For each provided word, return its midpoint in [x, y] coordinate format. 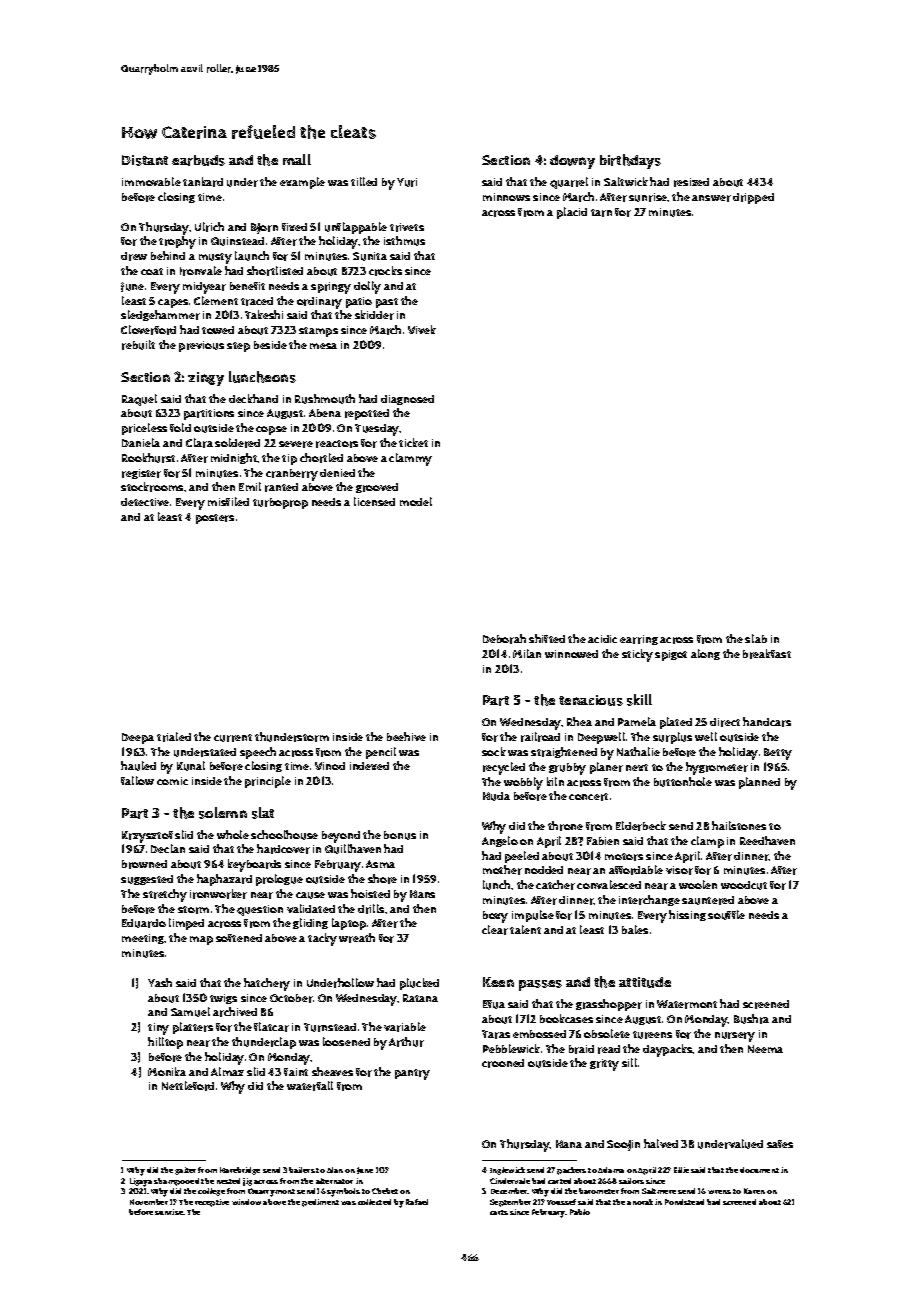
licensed [374, 501]
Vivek [422, 329]
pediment [320, 1203]
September [510, 1203]
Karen [754, 1191]
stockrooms [152, 487]
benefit [247, 286]
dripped [753, 198]
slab [756, 638]
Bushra [751, 1019]
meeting [143, 939]
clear [495, 930]
